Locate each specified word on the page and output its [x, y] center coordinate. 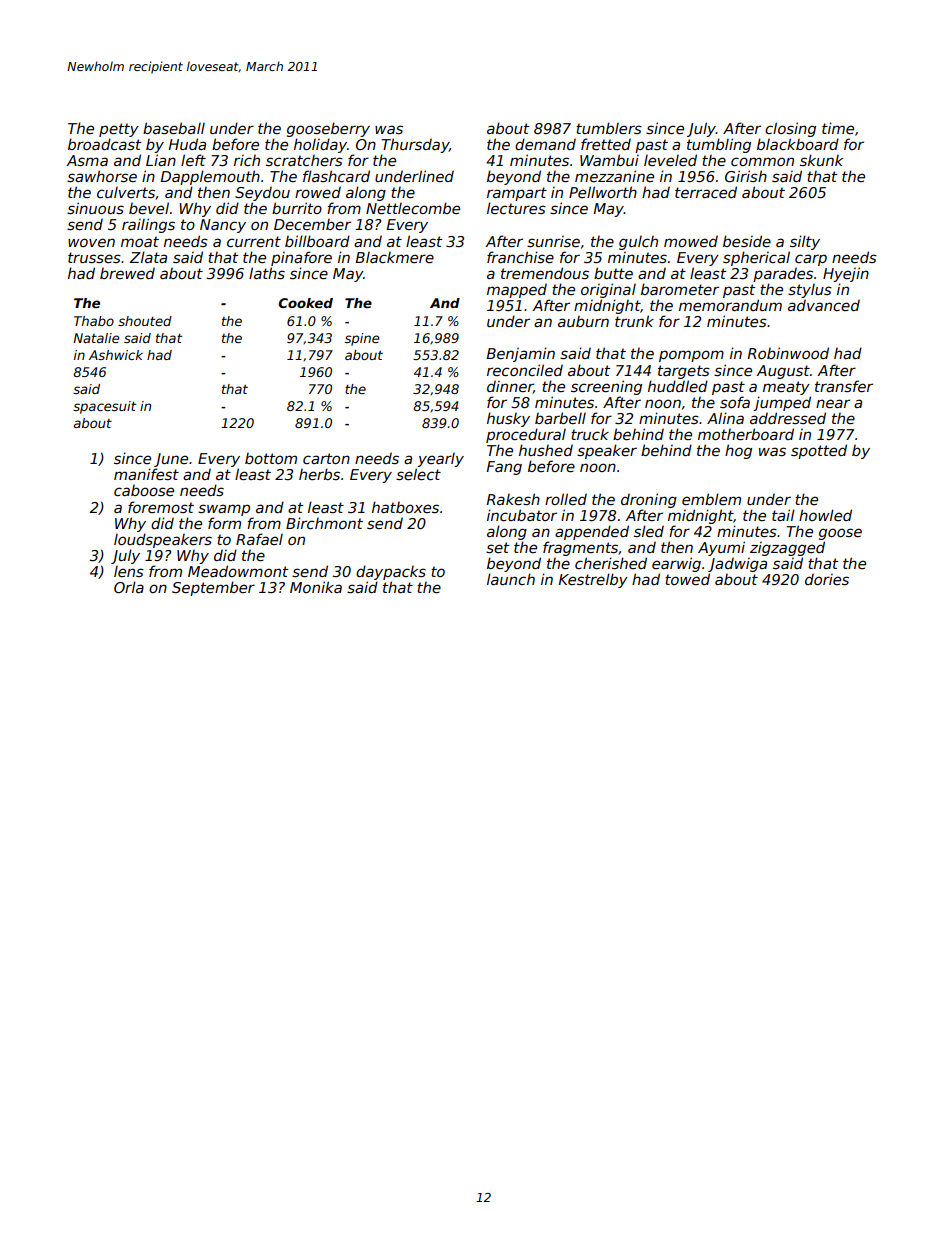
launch [511, 579]
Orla [129, 587]
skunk [821, 160]
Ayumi [721, 548]
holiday [320, 145]
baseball [174, 128]
